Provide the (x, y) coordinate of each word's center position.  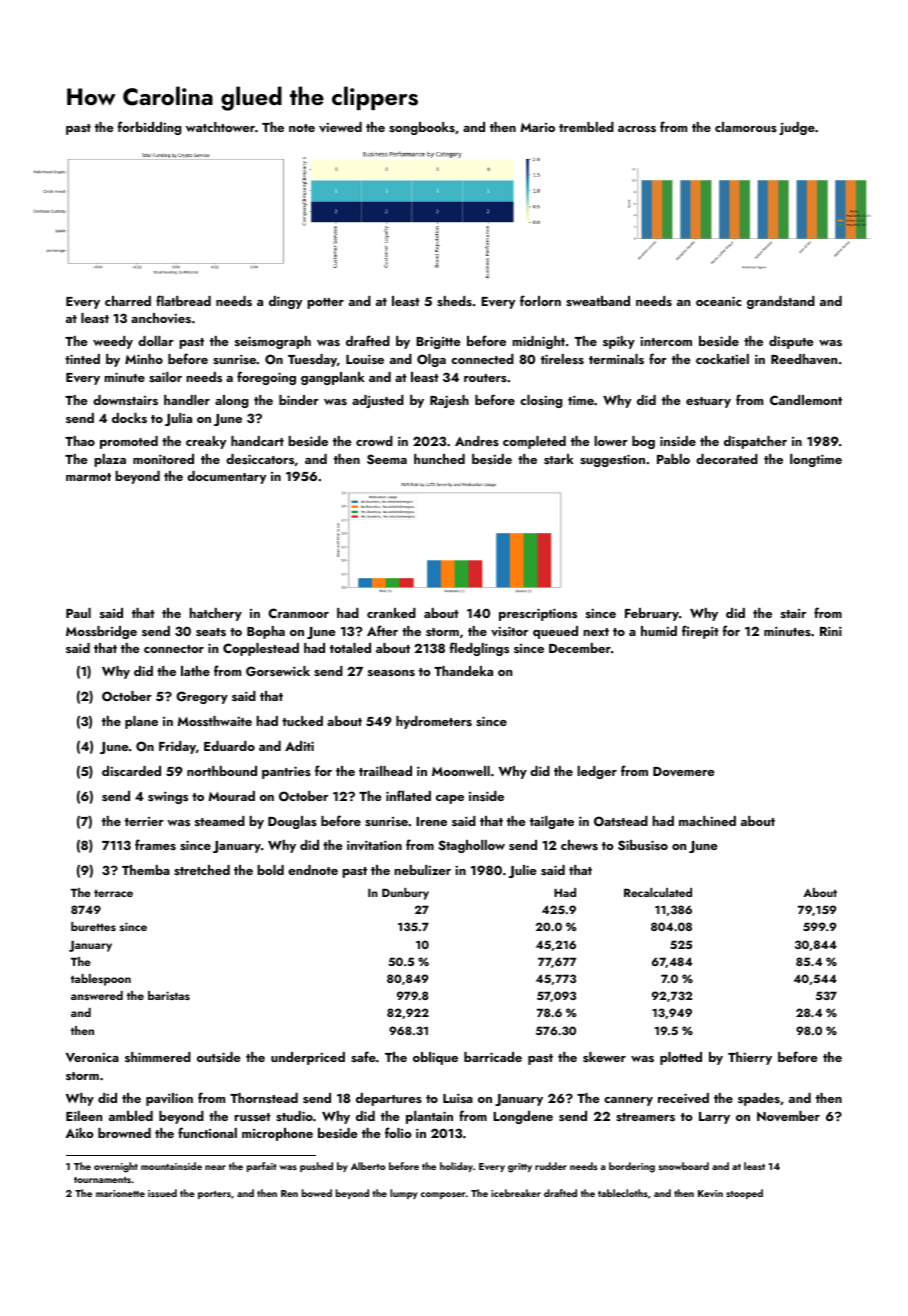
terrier (144, 821)
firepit (700, 632)
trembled (586, 127)
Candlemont (806, 400)
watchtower (220, 127)
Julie (522, 871)
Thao (80, 441)
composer (443, 1195)
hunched (439, 459)
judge (797, 128)
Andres (477, 441)
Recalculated (658, 892)
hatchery (216, 614)
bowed (317, 1193)
